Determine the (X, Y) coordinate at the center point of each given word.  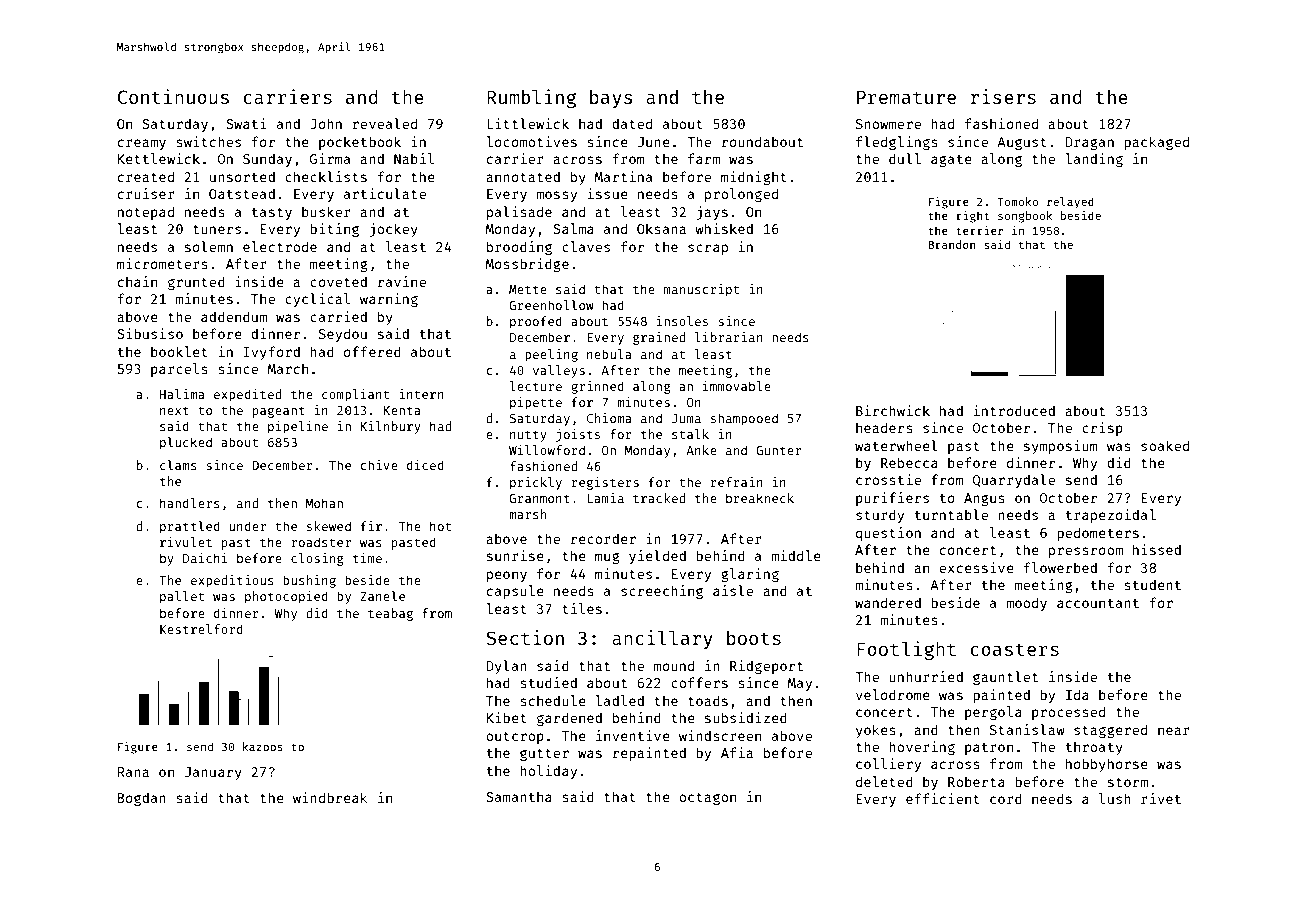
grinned (597, 387)
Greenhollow (551, 305)
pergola (993, 713)
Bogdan (142, 799)
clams (178, 465)
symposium (1061, 447)
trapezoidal (1111, 516)
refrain (737, 482)
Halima (182, 394)
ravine (402, 281)
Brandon (951, 244)
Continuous (173, 96)
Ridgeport (766, 667)
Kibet (507, 717)
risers (1003, 96)
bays (611, 99)
